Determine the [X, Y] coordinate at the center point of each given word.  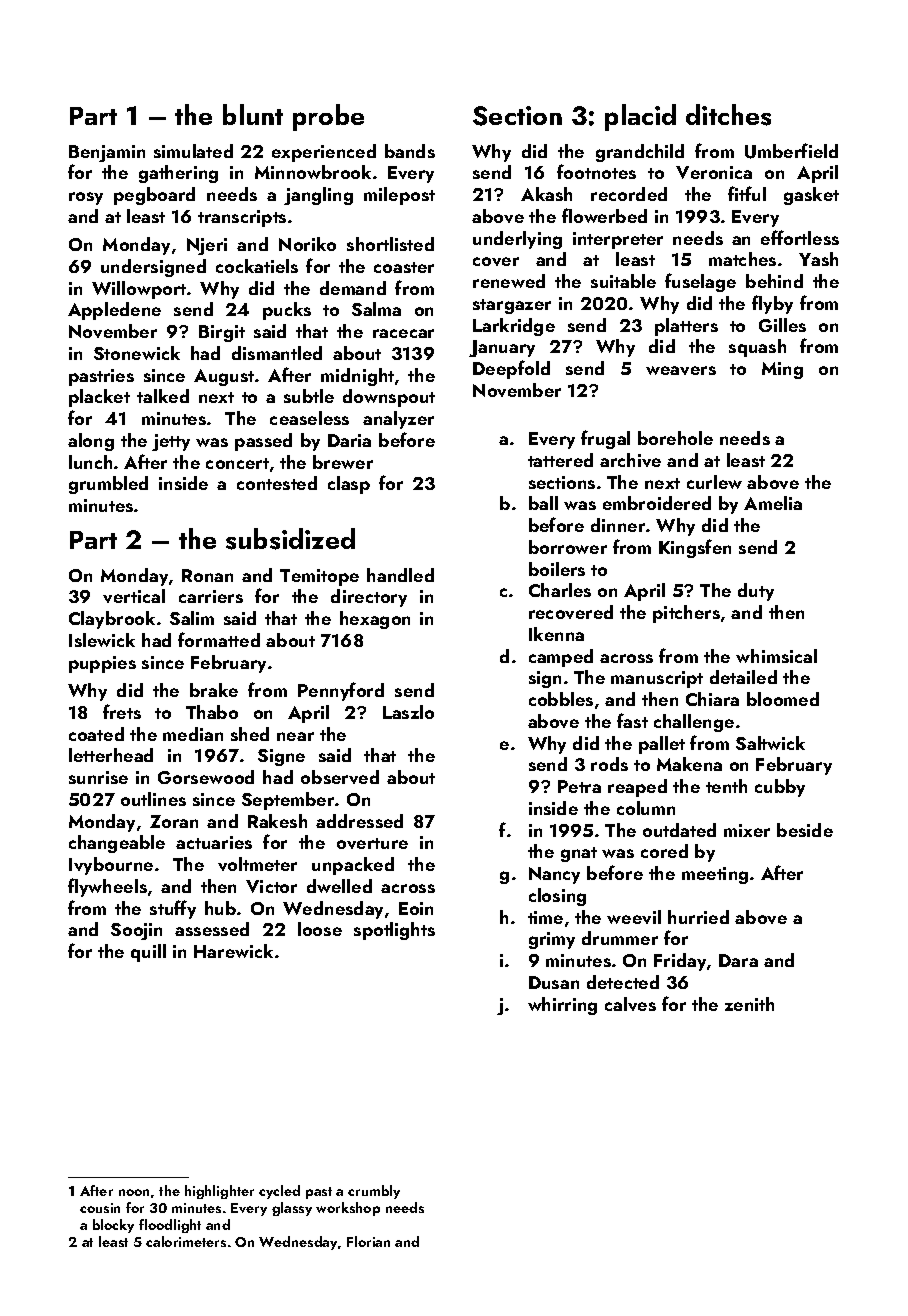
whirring [562, 1006]
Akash [546, 194]
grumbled [108, 485]
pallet [662, 745]
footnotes [596, 171]
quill [148, 953]
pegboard [154, 196]
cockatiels [257, 266]
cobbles [561, 699]
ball [543, 503]
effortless [800, 237]
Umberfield [791, 151]
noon [134, 1192]
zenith [749, 1004]
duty [756, 592]
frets [122, 711]
